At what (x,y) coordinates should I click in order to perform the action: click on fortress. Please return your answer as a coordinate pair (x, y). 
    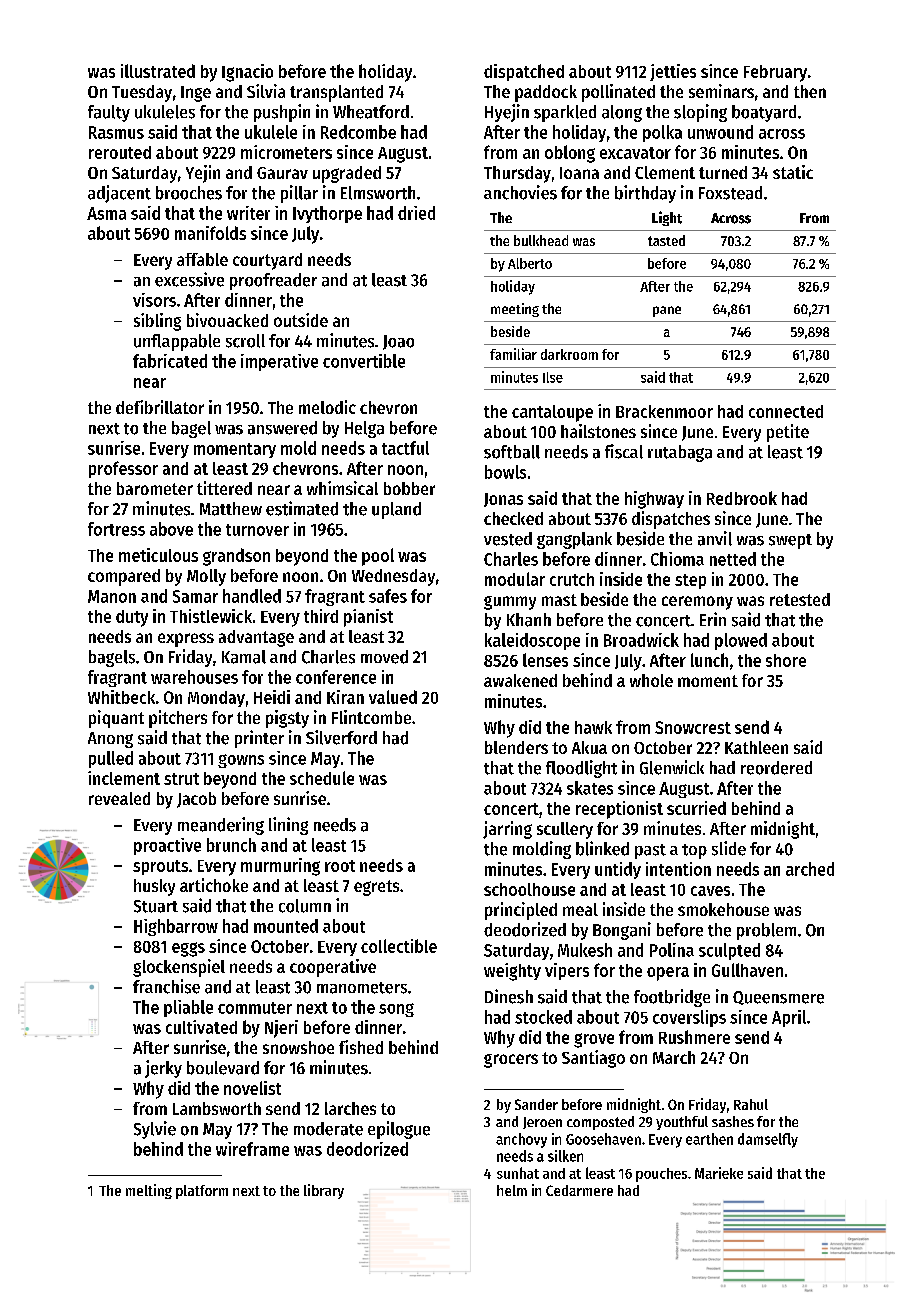
    Looking at the image, I should click on (116, 529).
